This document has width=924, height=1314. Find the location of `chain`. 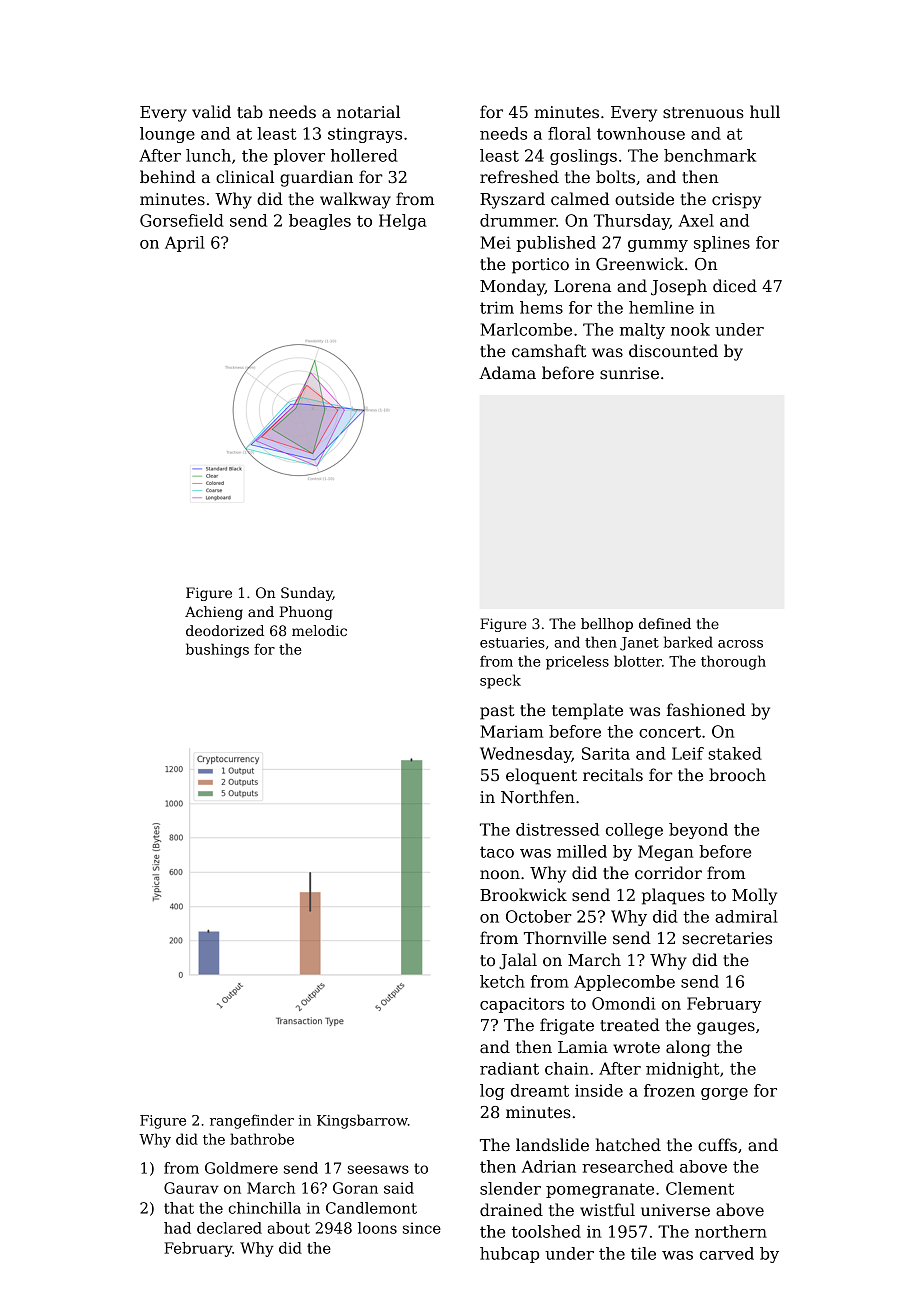

chain is located at coordinates (567, 1068).
